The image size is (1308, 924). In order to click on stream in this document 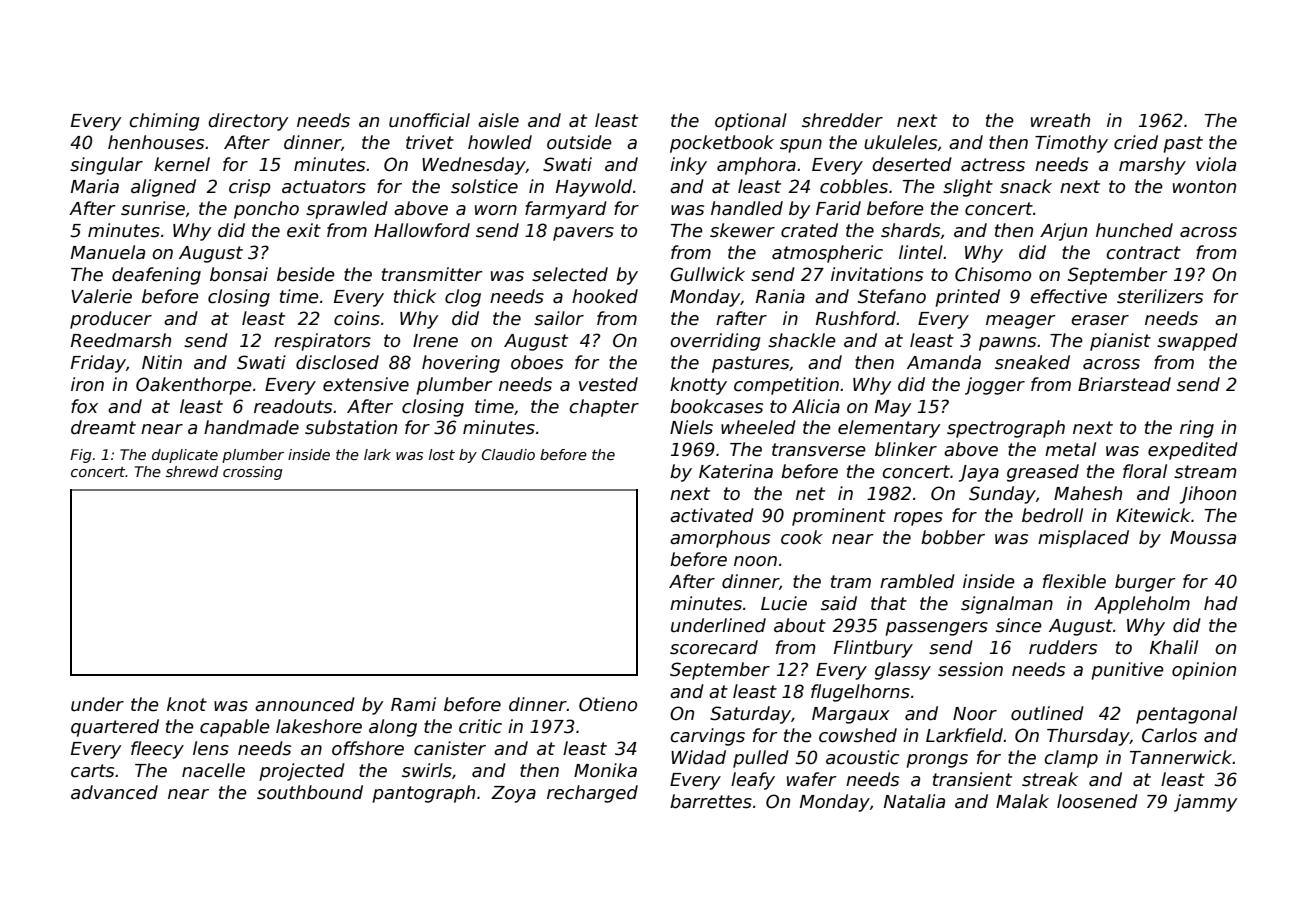, I will do `click(1205, 472)`.
